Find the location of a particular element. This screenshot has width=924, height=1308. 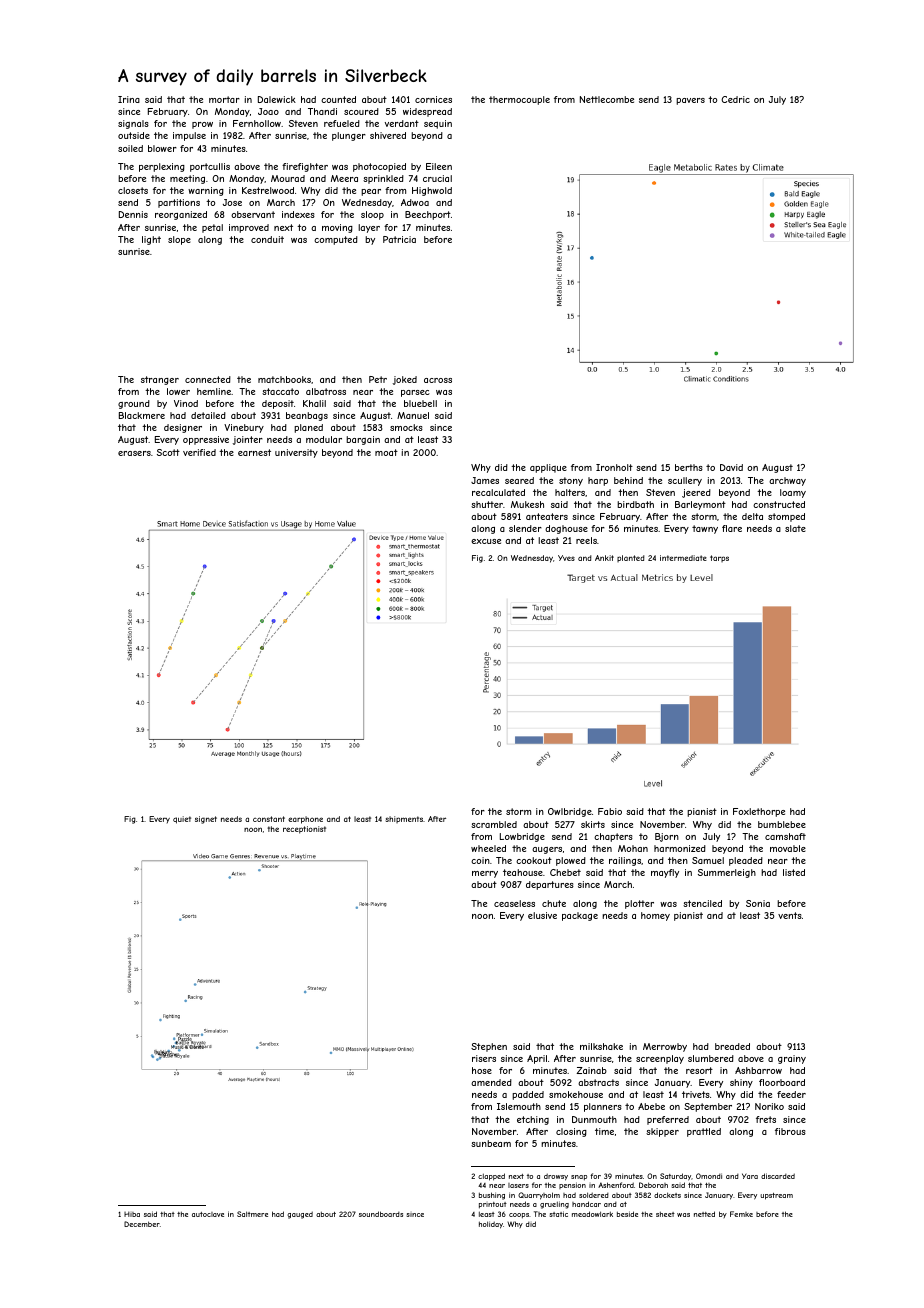

pavers is located at coordinates (690, 101).
